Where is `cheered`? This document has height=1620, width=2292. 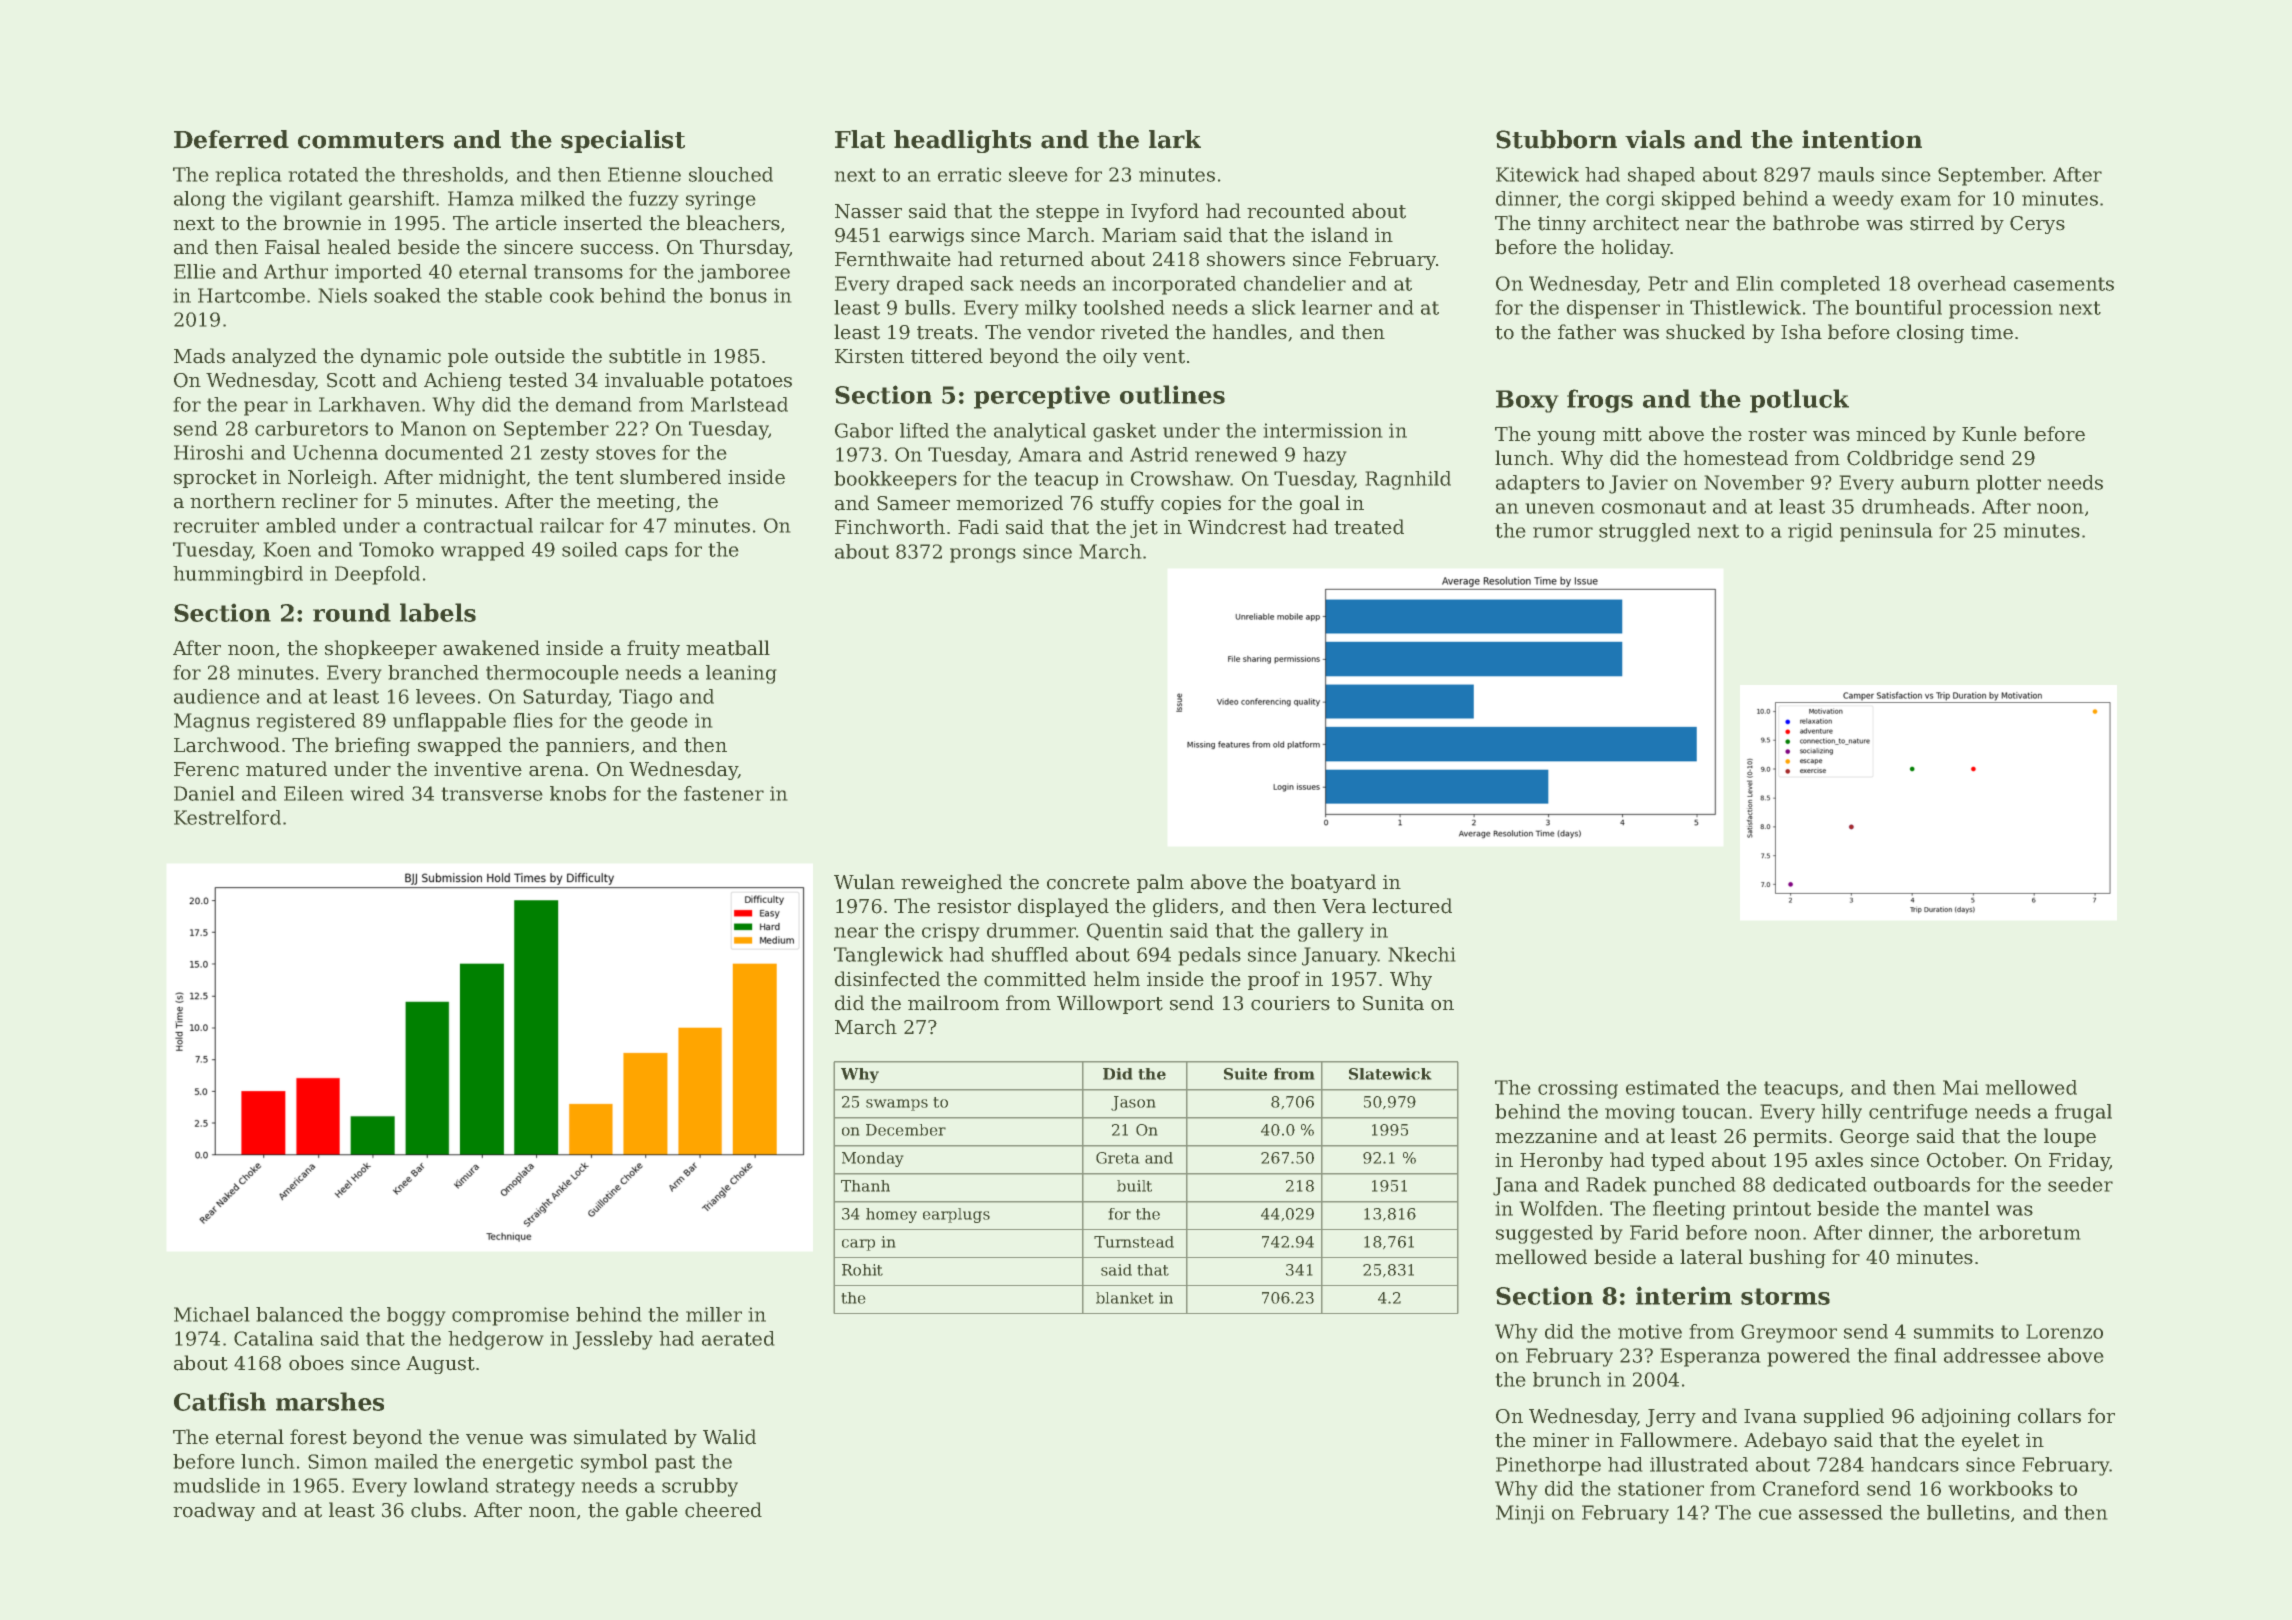
cheered is located at coordinates (723, 1510).
